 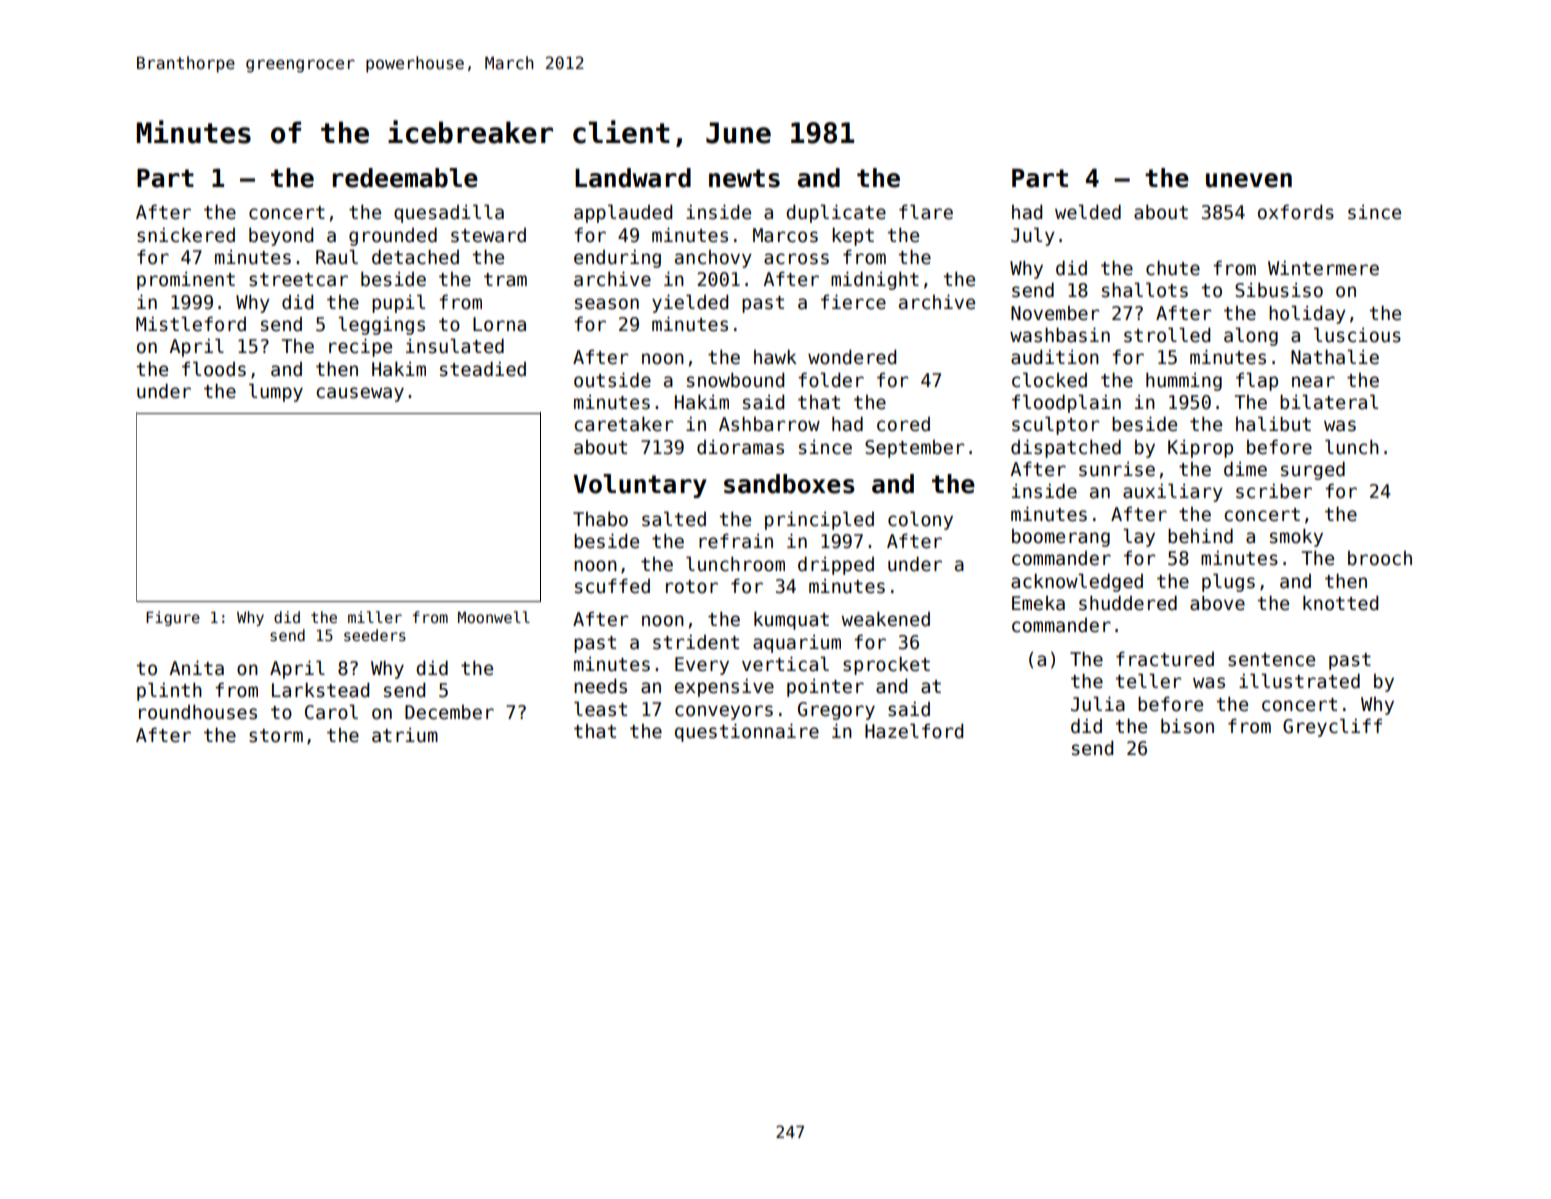 I want to click on applauded, so click(x=623, y=213).
